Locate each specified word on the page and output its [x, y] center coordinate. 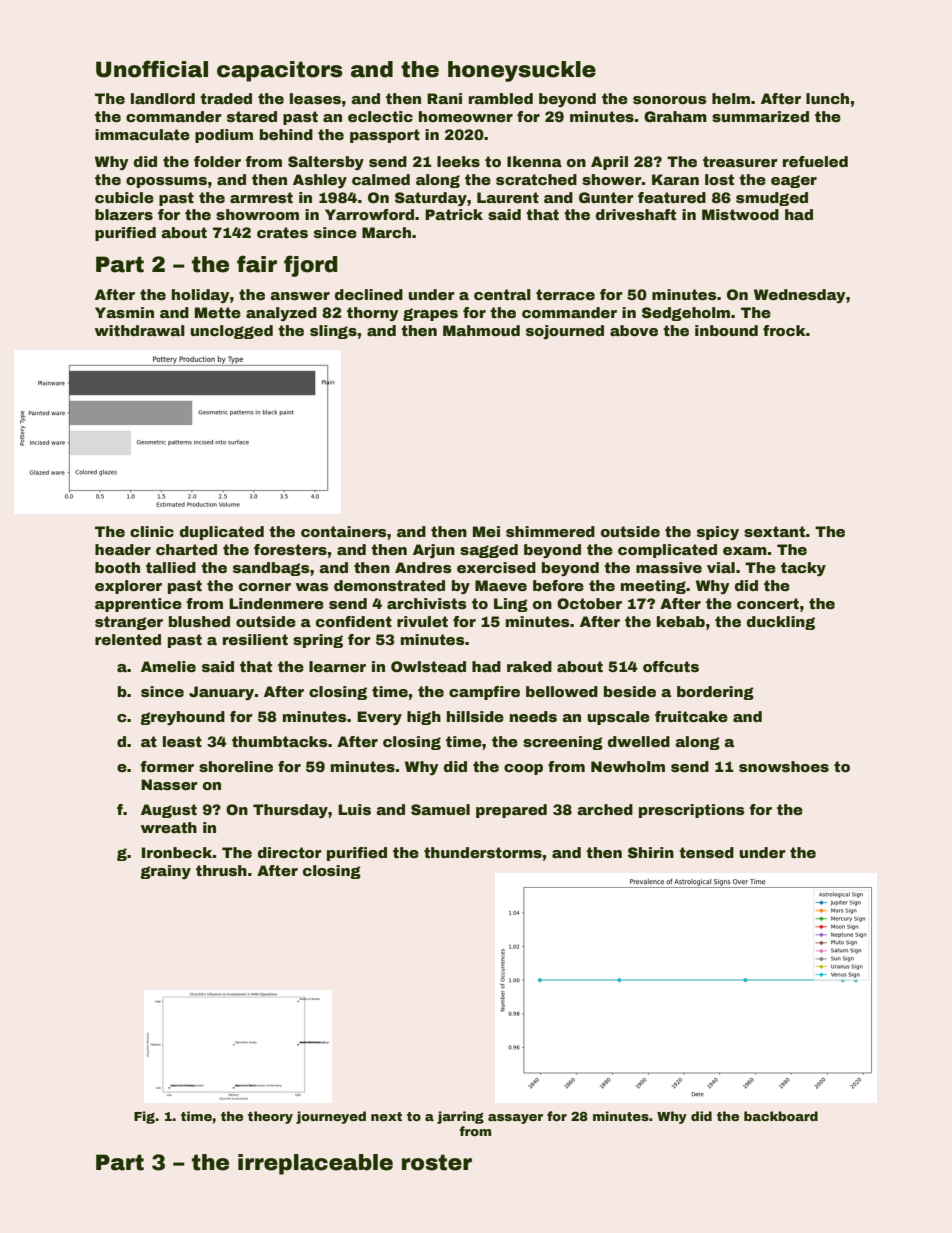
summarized [760, 116]
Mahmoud [481, 330]
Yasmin [124, 312]
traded [226, 98]
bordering [715, 693]
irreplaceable [315, 1164]
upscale [619, 718]
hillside [475, 716]
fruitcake [691, 716]
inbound [726, 330]
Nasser [169, 784]
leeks [458, 161]
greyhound [182, 718]
